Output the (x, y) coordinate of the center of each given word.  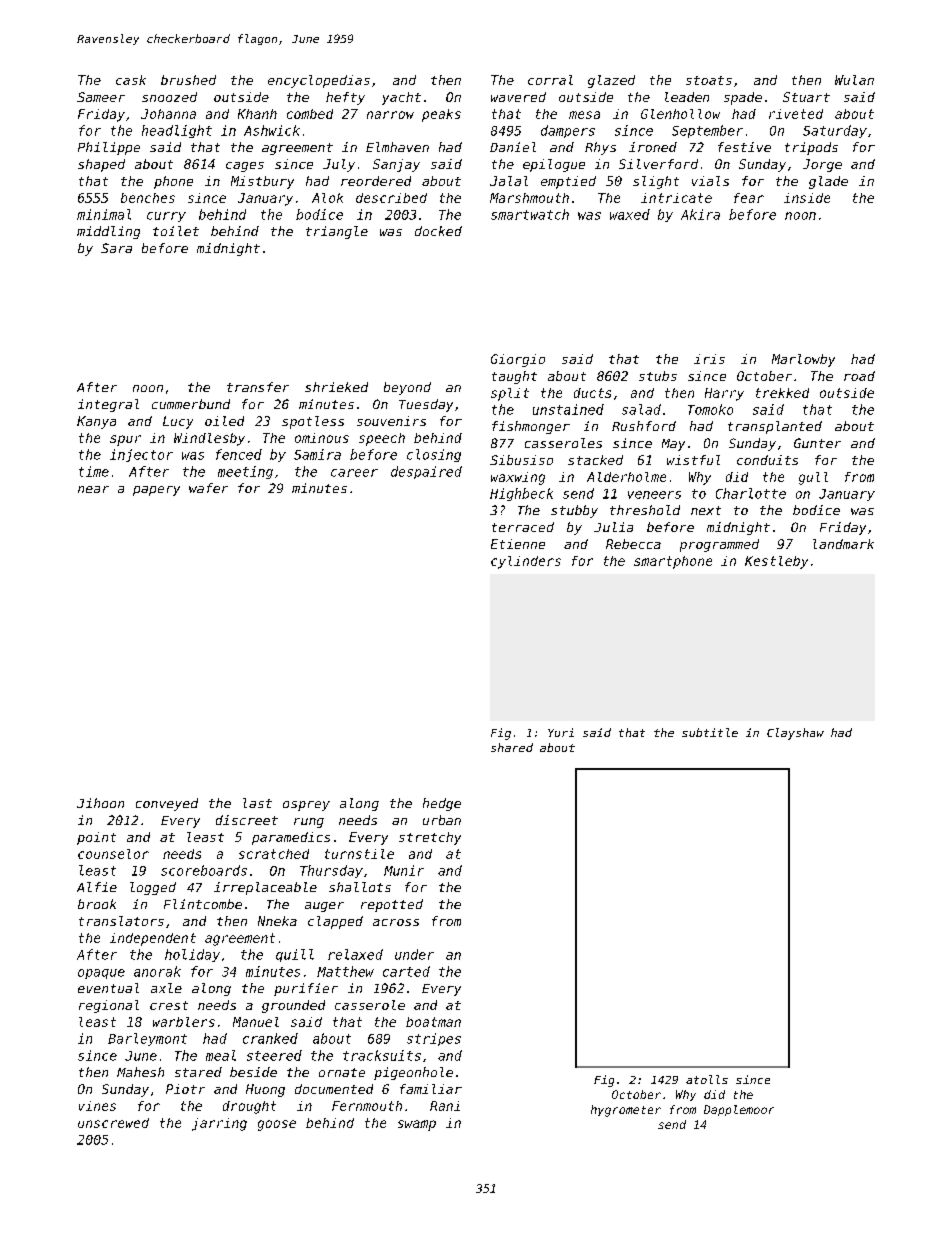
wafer (208, 488)
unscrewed (113, 1123)
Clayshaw (795, 734)
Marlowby (803, 360)
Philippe (109, 148)
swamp (417, 1125)
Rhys (600, 148)
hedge (442, 804)
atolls (707, 1079)
